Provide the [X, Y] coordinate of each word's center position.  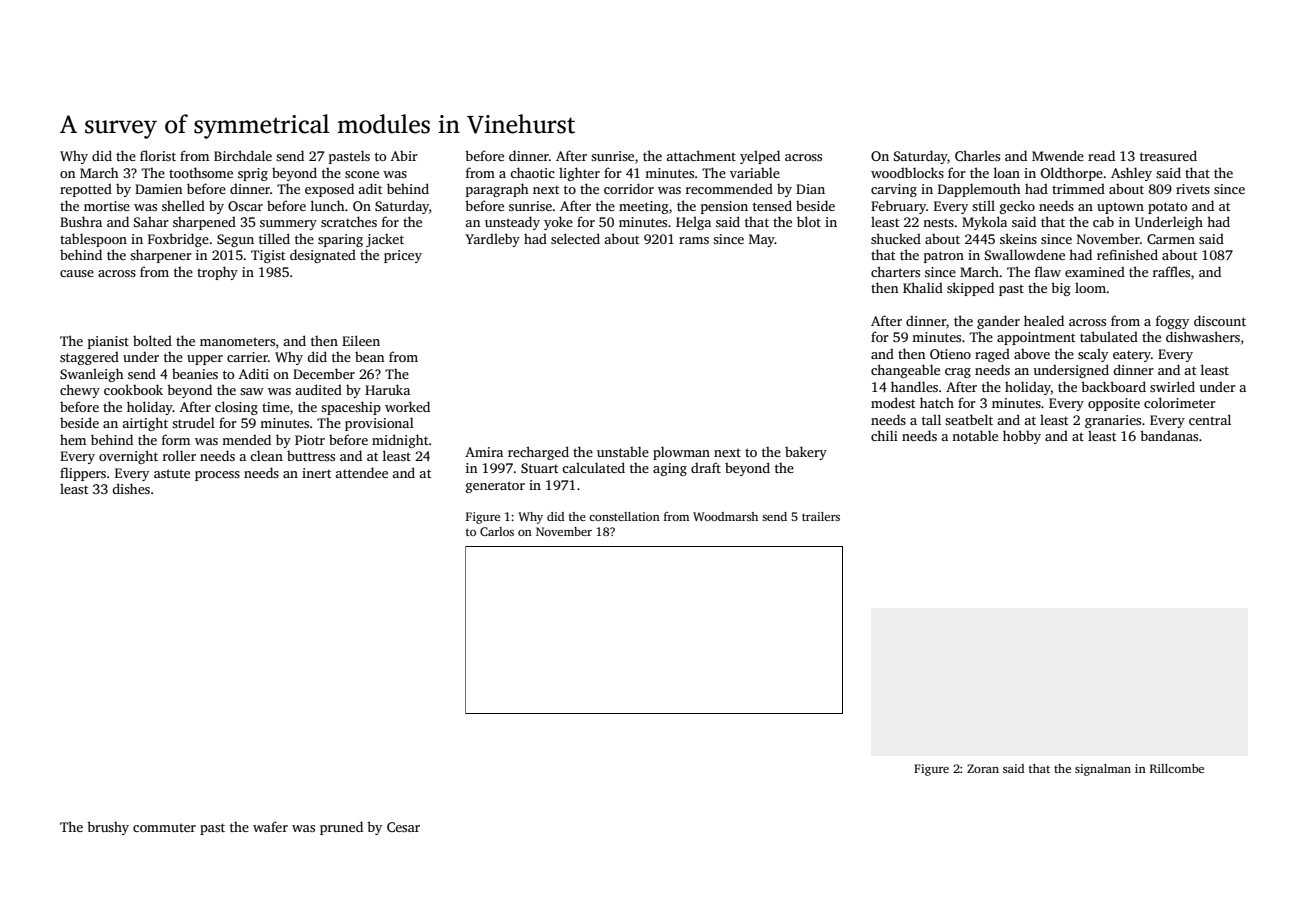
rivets [1193, 189]
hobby [1022, 437]
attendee [361, 472]
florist [158, 155]
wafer [270, 826]
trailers [821, 516]
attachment [701, 155]
